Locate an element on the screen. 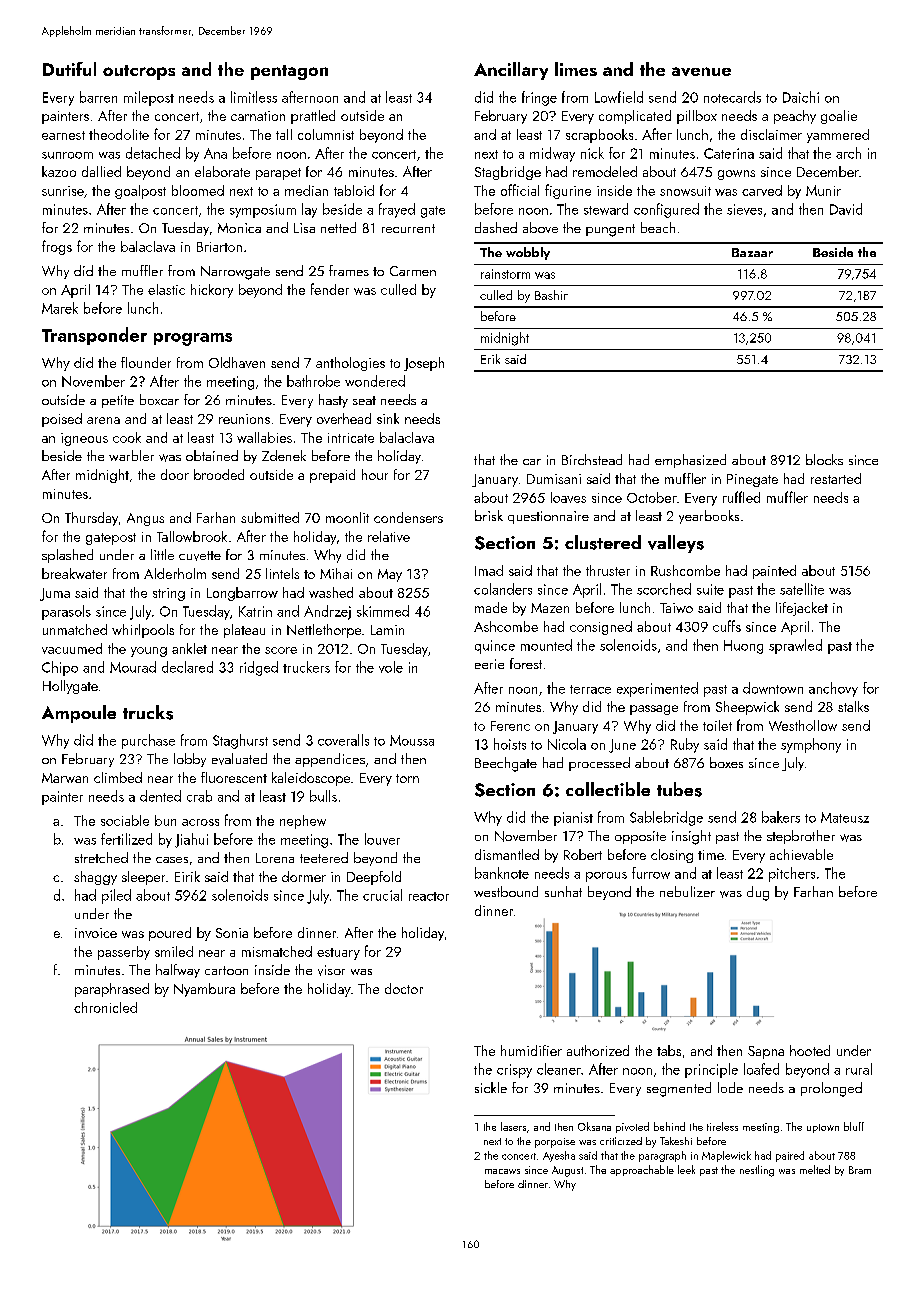 The height and width of the screenshot is (1308, 924). avenue is located at coordinates (701, 71).
